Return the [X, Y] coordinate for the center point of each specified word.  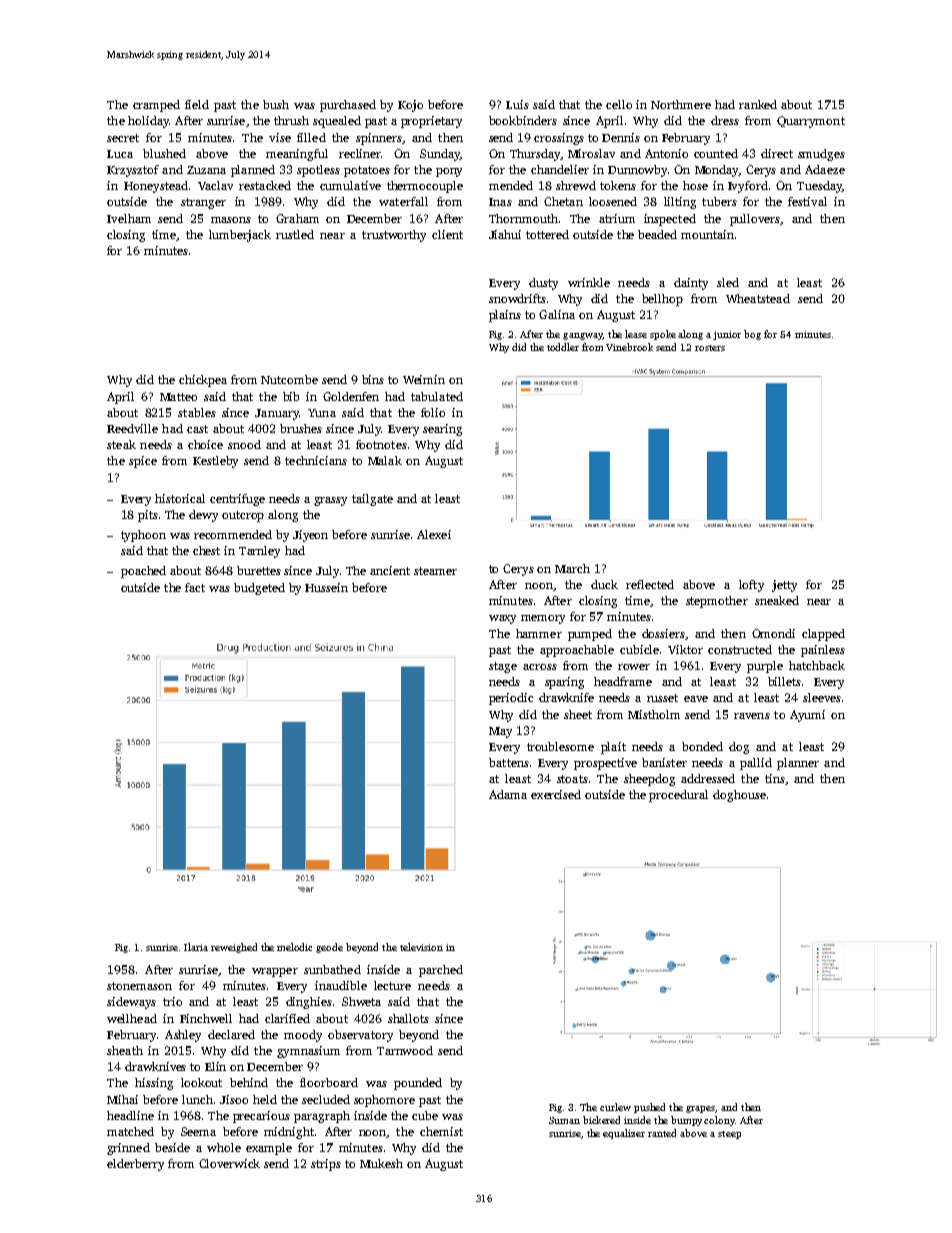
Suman [564, 1120]
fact [195, 587]
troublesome [560, 746]
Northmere [681, 104]
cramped [156, 106]
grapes [701, 1109]
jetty [784, 586]
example [269, 1149]
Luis [517, 104]
